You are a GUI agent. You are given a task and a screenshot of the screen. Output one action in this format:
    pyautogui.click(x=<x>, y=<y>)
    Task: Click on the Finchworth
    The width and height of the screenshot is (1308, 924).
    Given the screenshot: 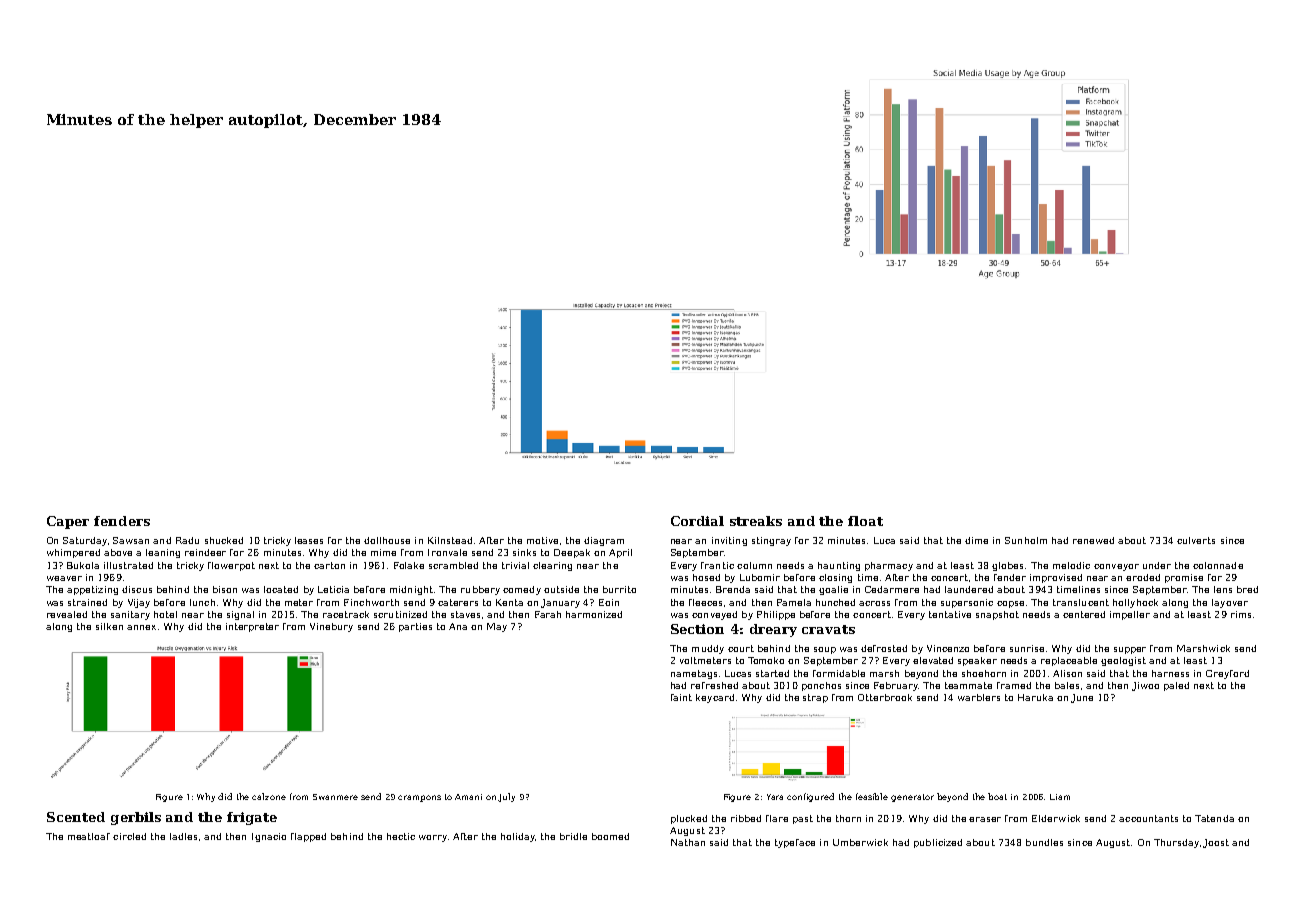 What is the action you would take?
    pyautogui.click(x=371, y=602)
